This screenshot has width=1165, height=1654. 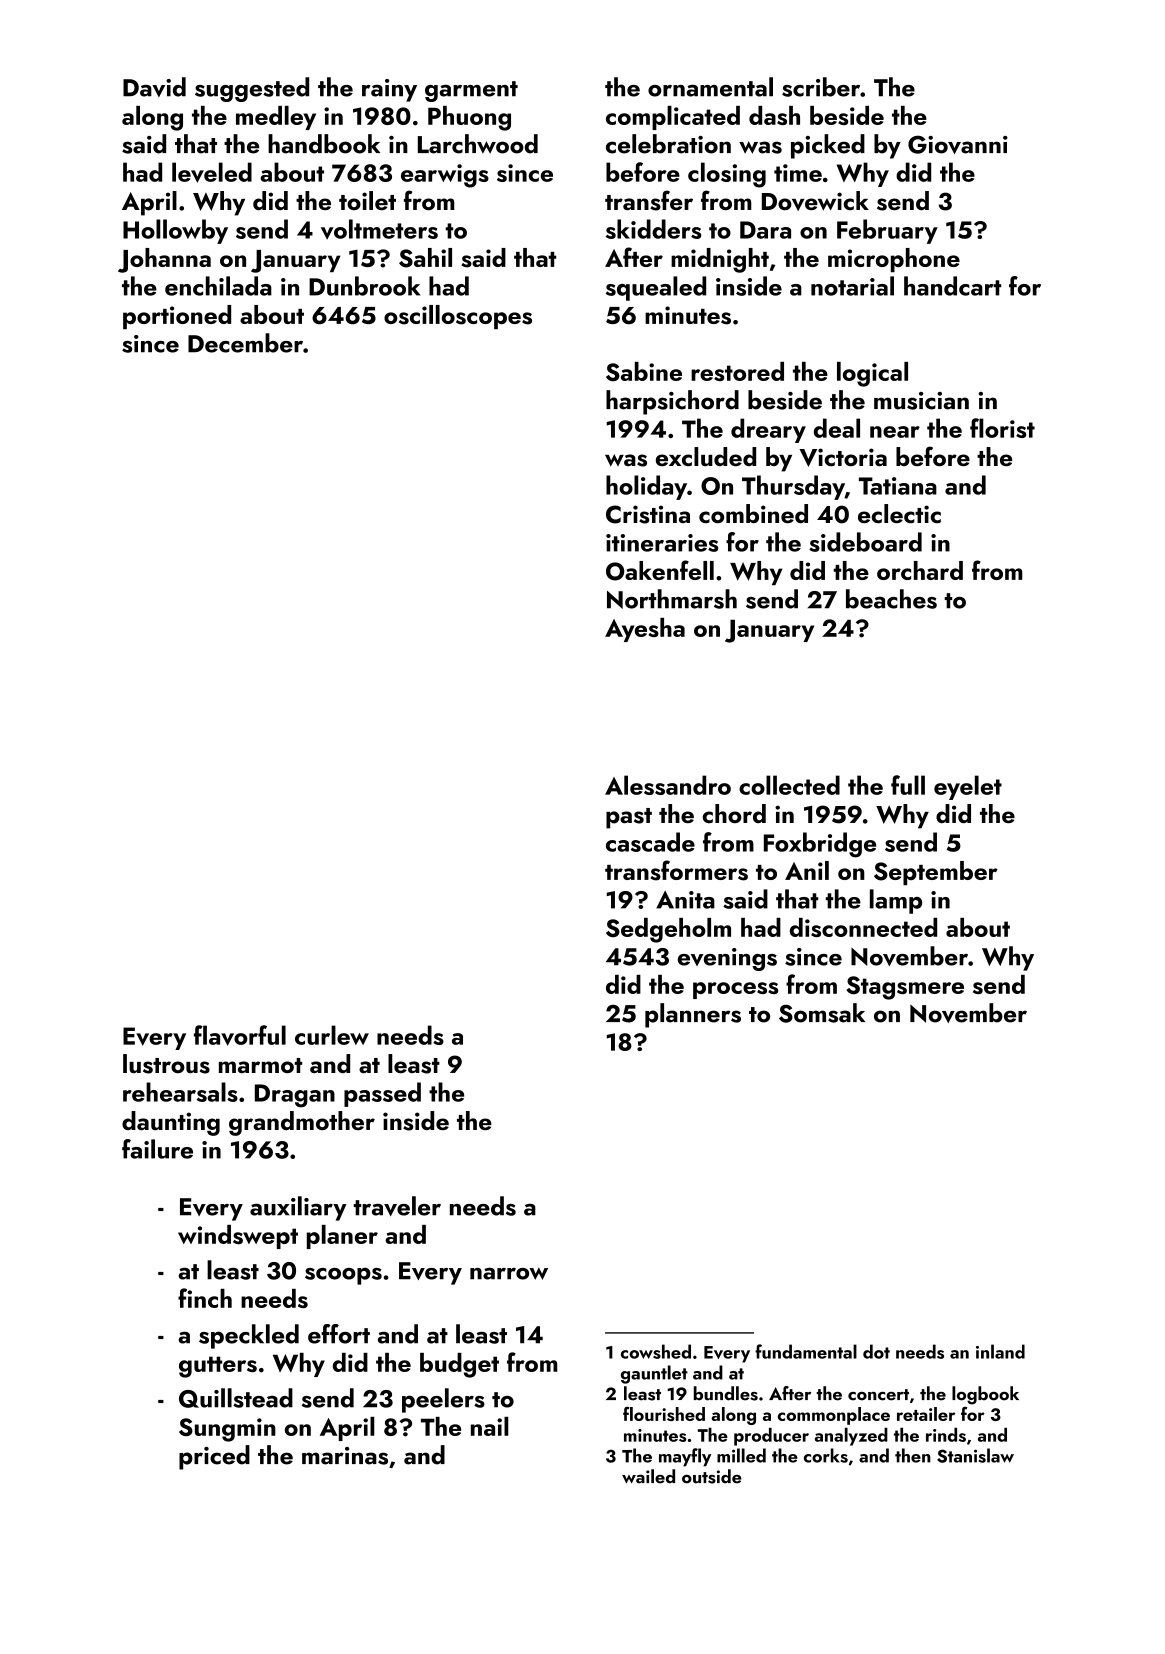 I want to click on flavorful, so click(x=240, y=1035).
